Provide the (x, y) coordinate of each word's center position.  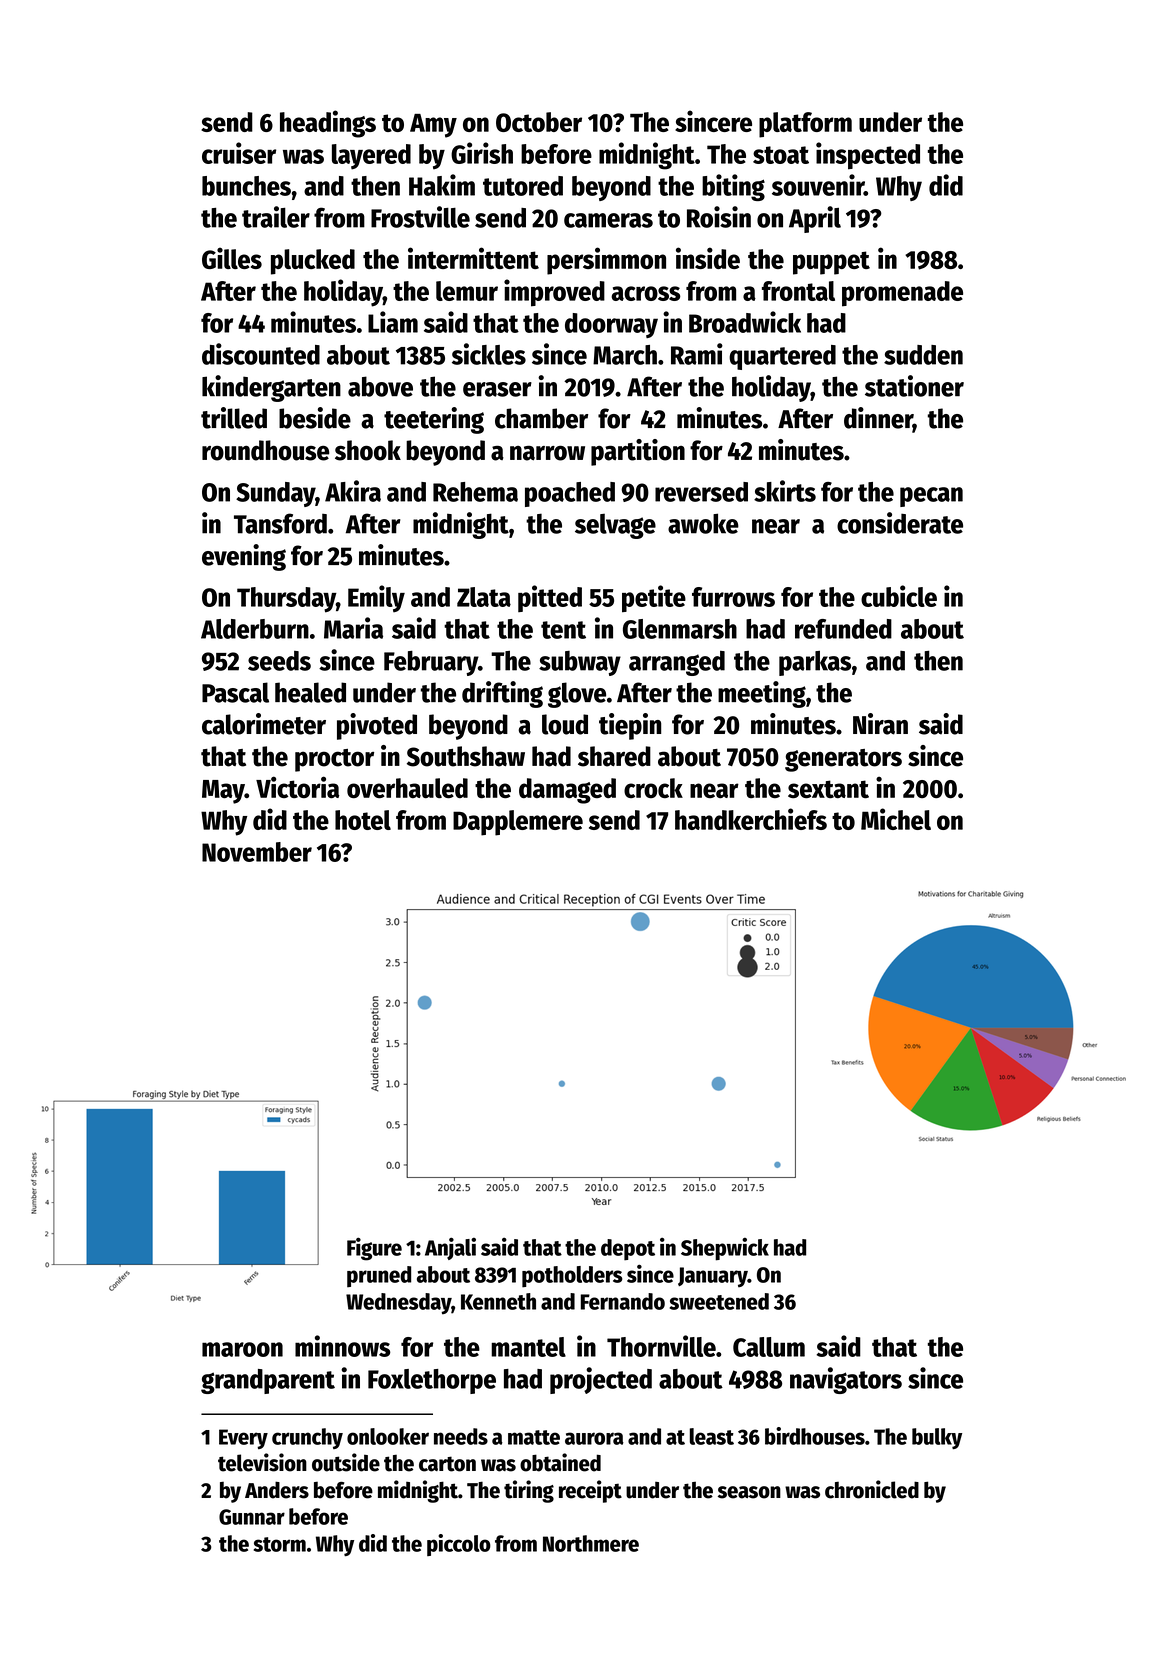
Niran (880, 724)
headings (328, 124)
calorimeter (264, 724)
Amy (433, 126)
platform (805, 125)
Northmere (591, 1543)
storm (280, 1544)
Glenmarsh (680, 629)
